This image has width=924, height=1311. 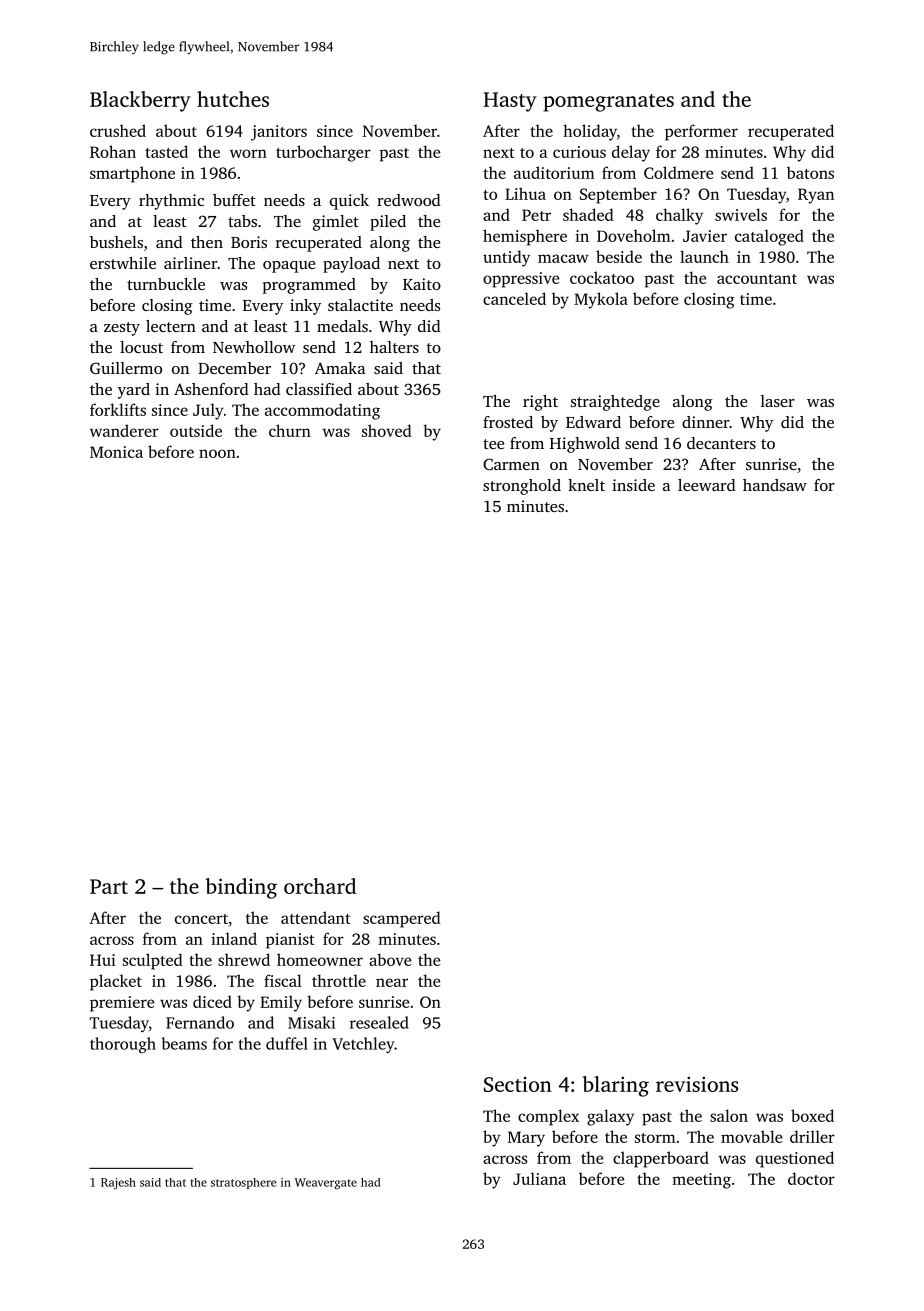 I want to click on shoved, so click(x=387, y=430).
